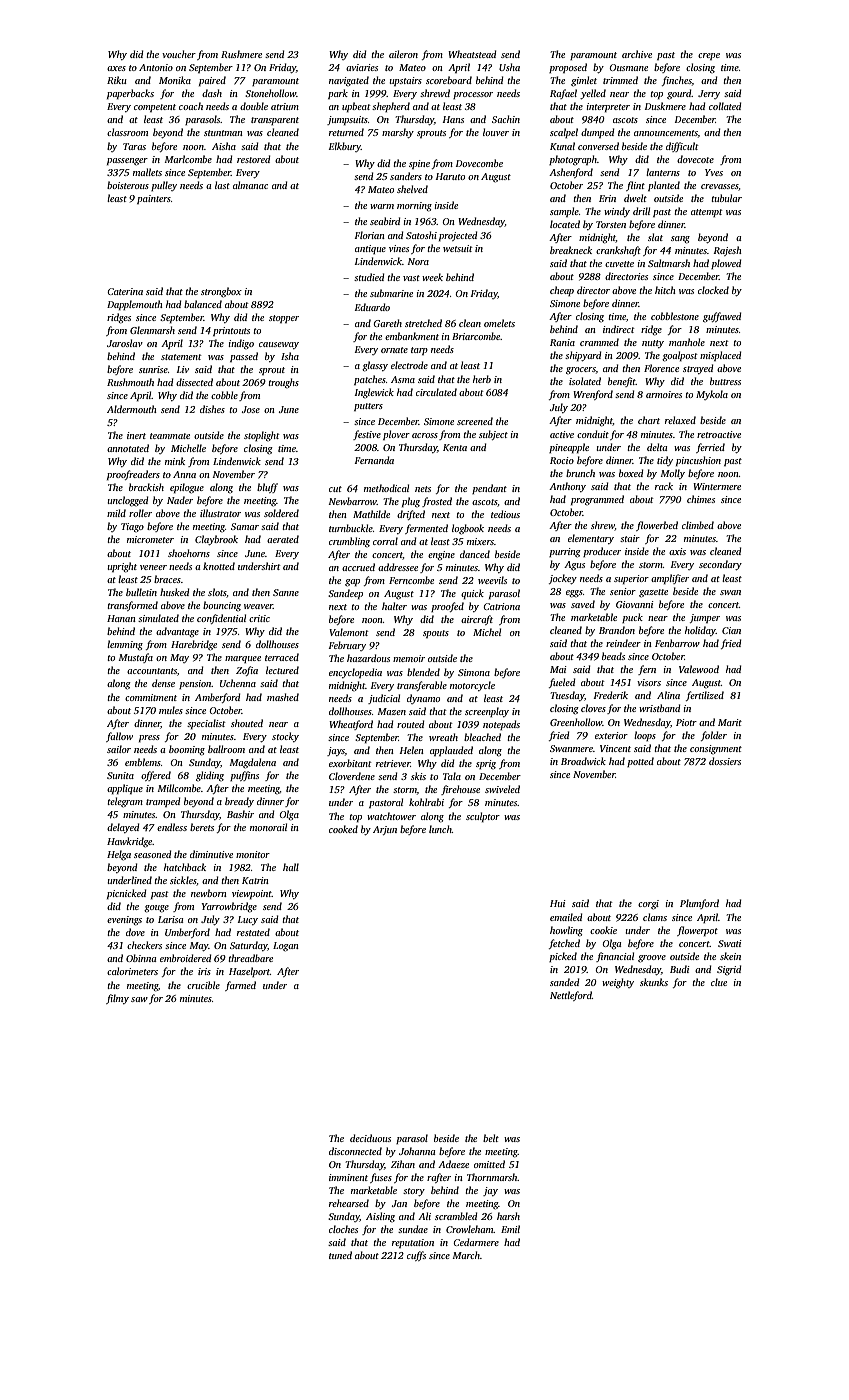 Image resolution: width=849 pixels, height=1400 pixels. What do you see at coordinates (466, 1255) in the screenshot?
I see `March` at bounding box center [466, 1255].
